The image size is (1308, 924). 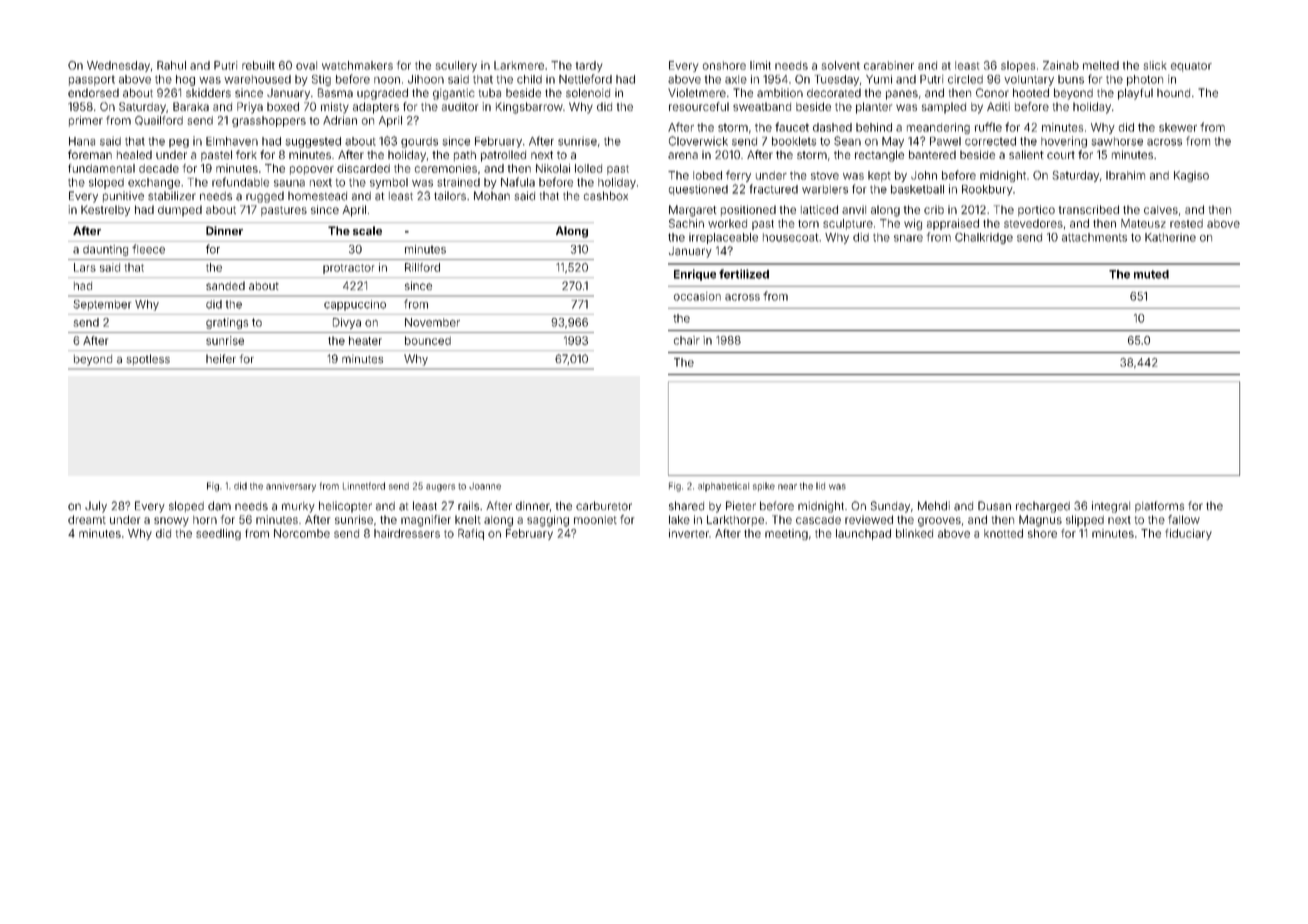 I want to click on skewer, so click(x=1178, y=127).
